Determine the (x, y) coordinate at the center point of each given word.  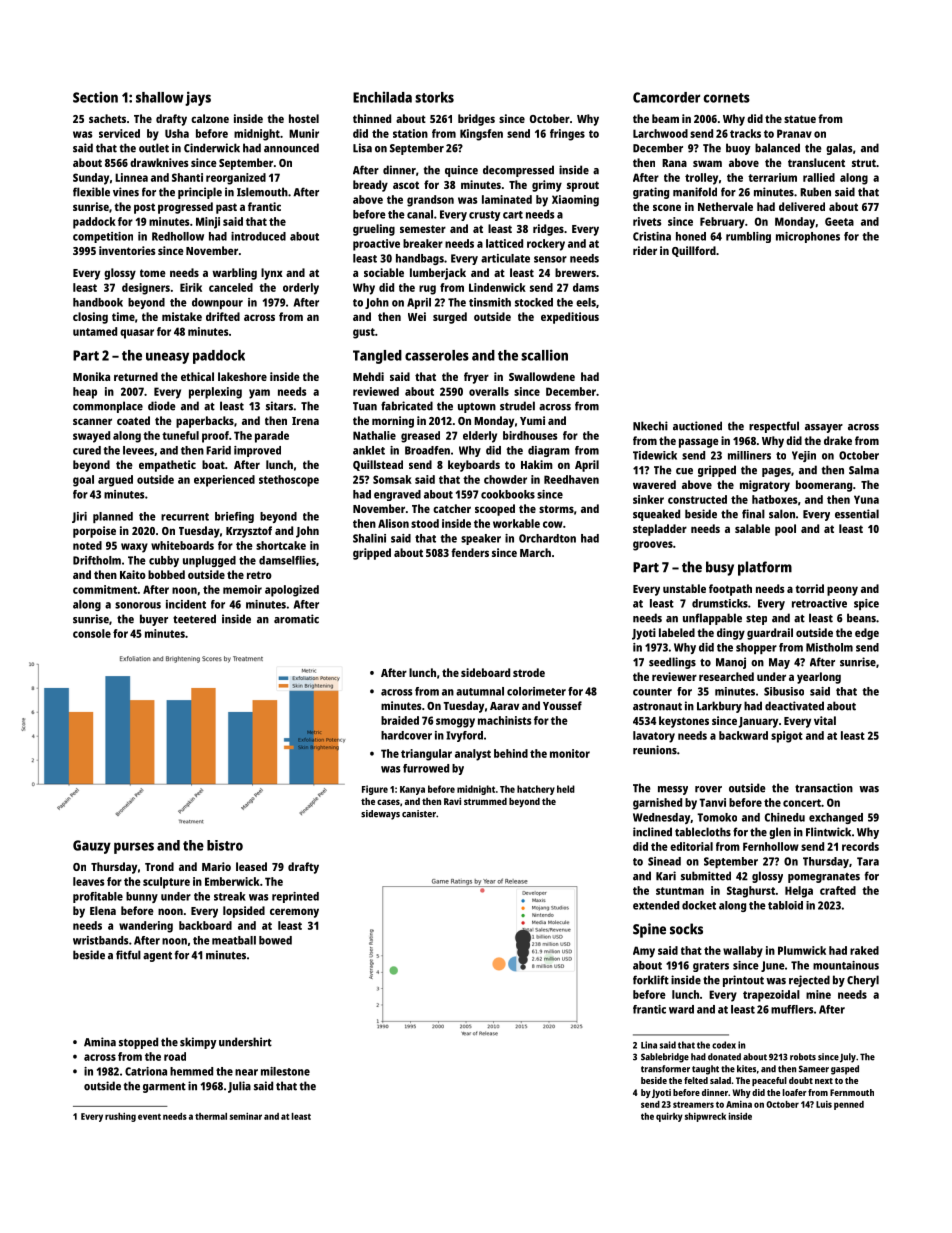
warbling (234, 274)
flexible (91, 192)
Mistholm (829, 647)
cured (87, 450)
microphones (808, 237)
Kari (666, 876)
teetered (194, 619)
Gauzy (92, 847)
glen (780, 833)
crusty (484, 216)
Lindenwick (497, 287)
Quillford (694, 251)
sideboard (485, 672)
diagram (549, 451)
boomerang (824, 486)
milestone (285, 1071)
